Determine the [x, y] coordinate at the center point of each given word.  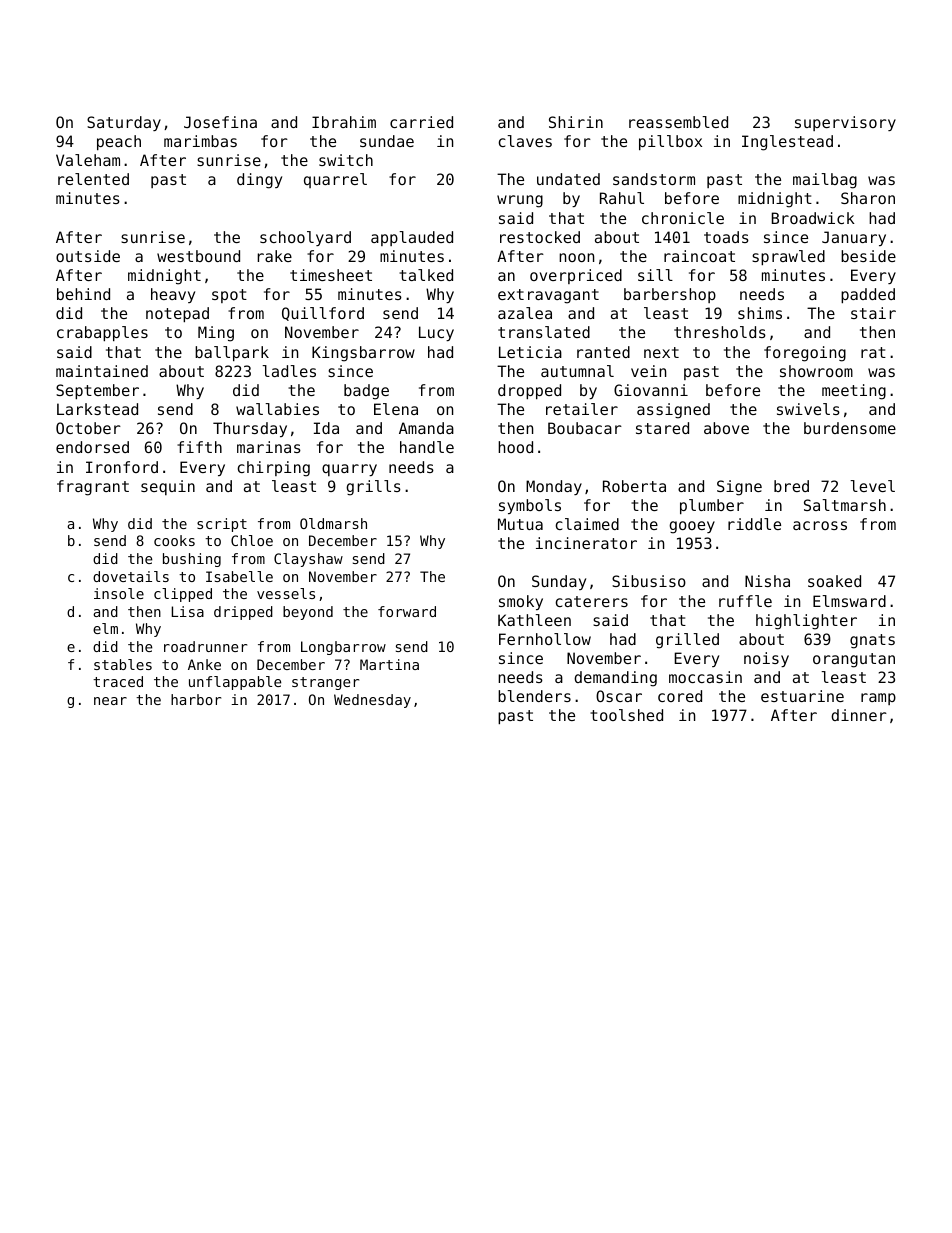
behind [83, 294]
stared [662, 428]
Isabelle [239, 576]
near [110, 701]
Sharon [868, 198]
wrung [520, 201]
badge [366, 392]
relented [93, 179]
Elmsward [849, 601]
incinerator [586, 543]
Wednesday [372, 701]
